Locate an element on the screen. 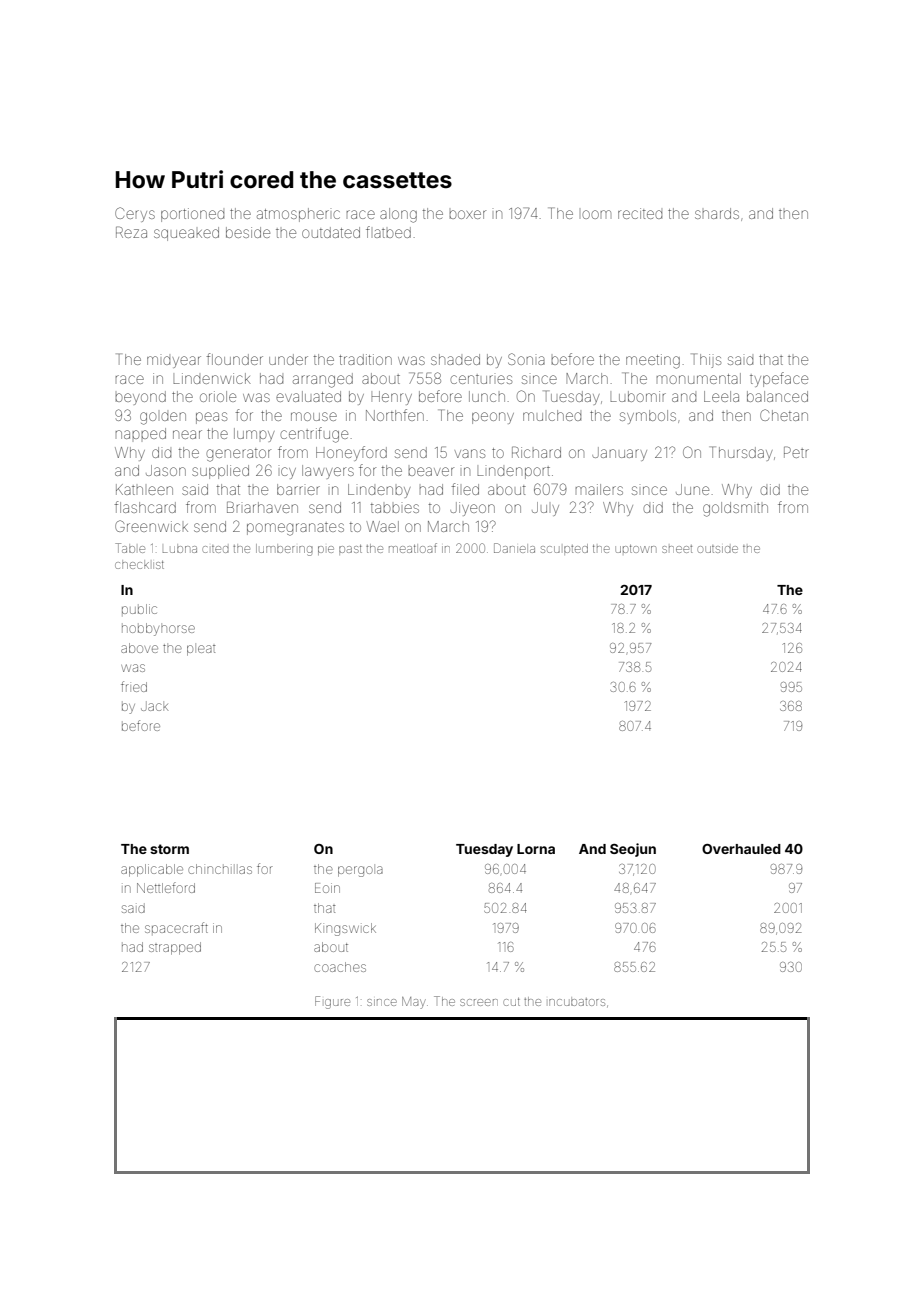  strapped is located at coordinates (175, 948).
